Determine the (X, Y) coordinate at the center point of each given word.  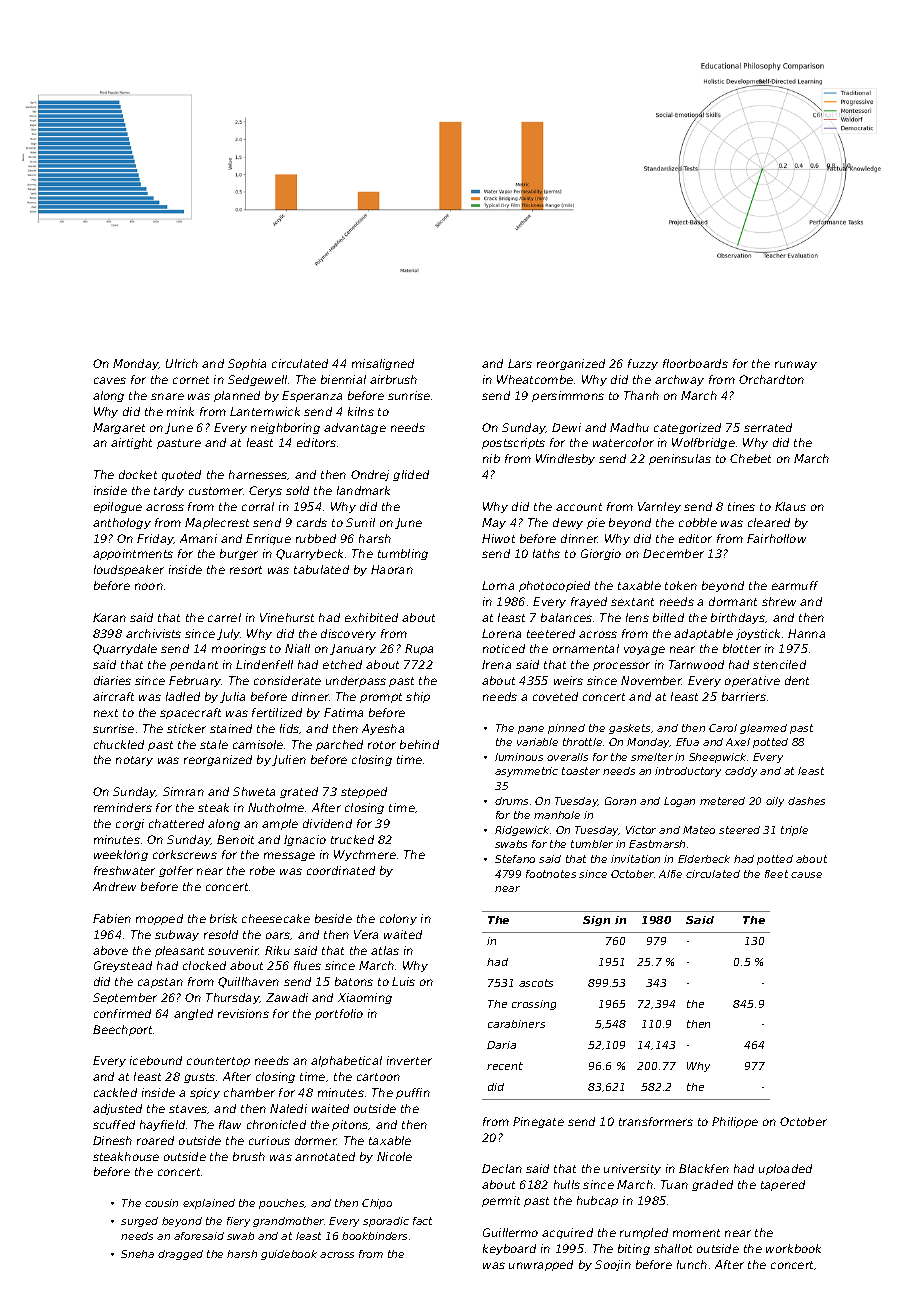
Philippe (735, 1122)
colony (398, 919)
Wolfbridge (703, 443)
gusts (199, 1078)
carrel (224, 617)
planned (237, 396)
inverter (409, 1060)
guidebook (289, 1255)
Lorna (498, 585)
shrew (779, 601)
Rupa (419, 649)
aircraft (113, 696)
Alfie (670, 874)
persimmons (568, 396)
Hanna (806, 633)
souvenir (233, 950)
